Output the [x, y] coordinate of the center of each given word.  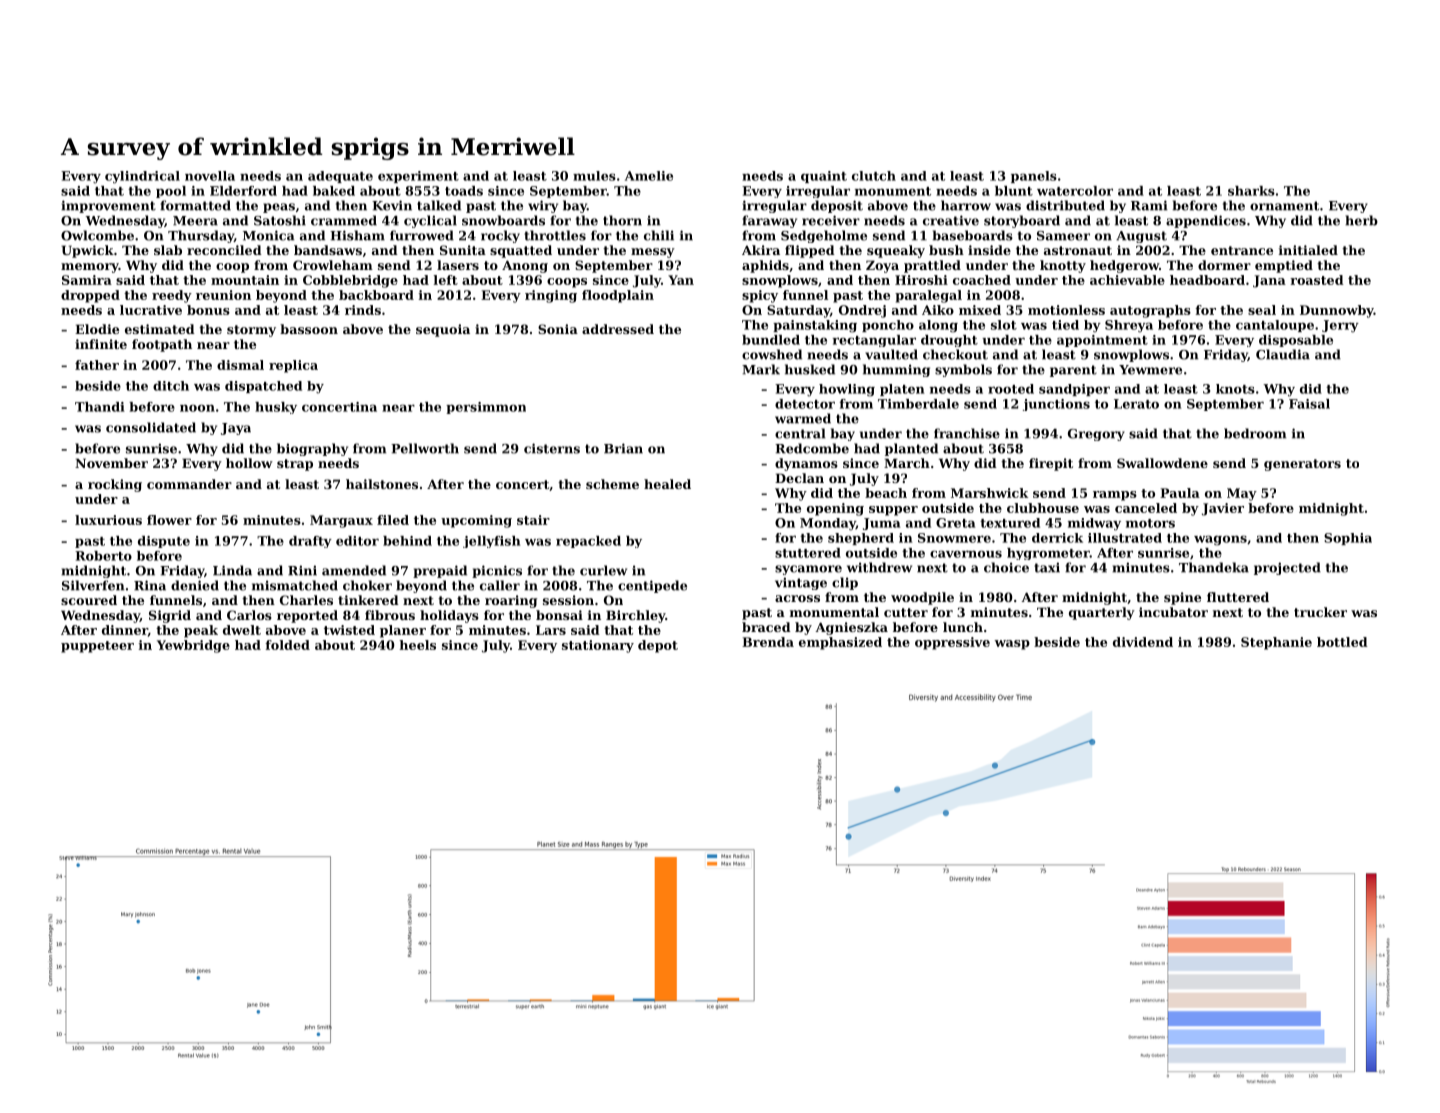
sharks [1251, 191]
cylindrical [142, 177]
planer [403, 631]
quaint [824, 177]
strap [295, 465]
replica [293, 366]
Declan [799, 478]
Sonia [558, 329]
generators [1302, 465]
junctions [1056, 405]
